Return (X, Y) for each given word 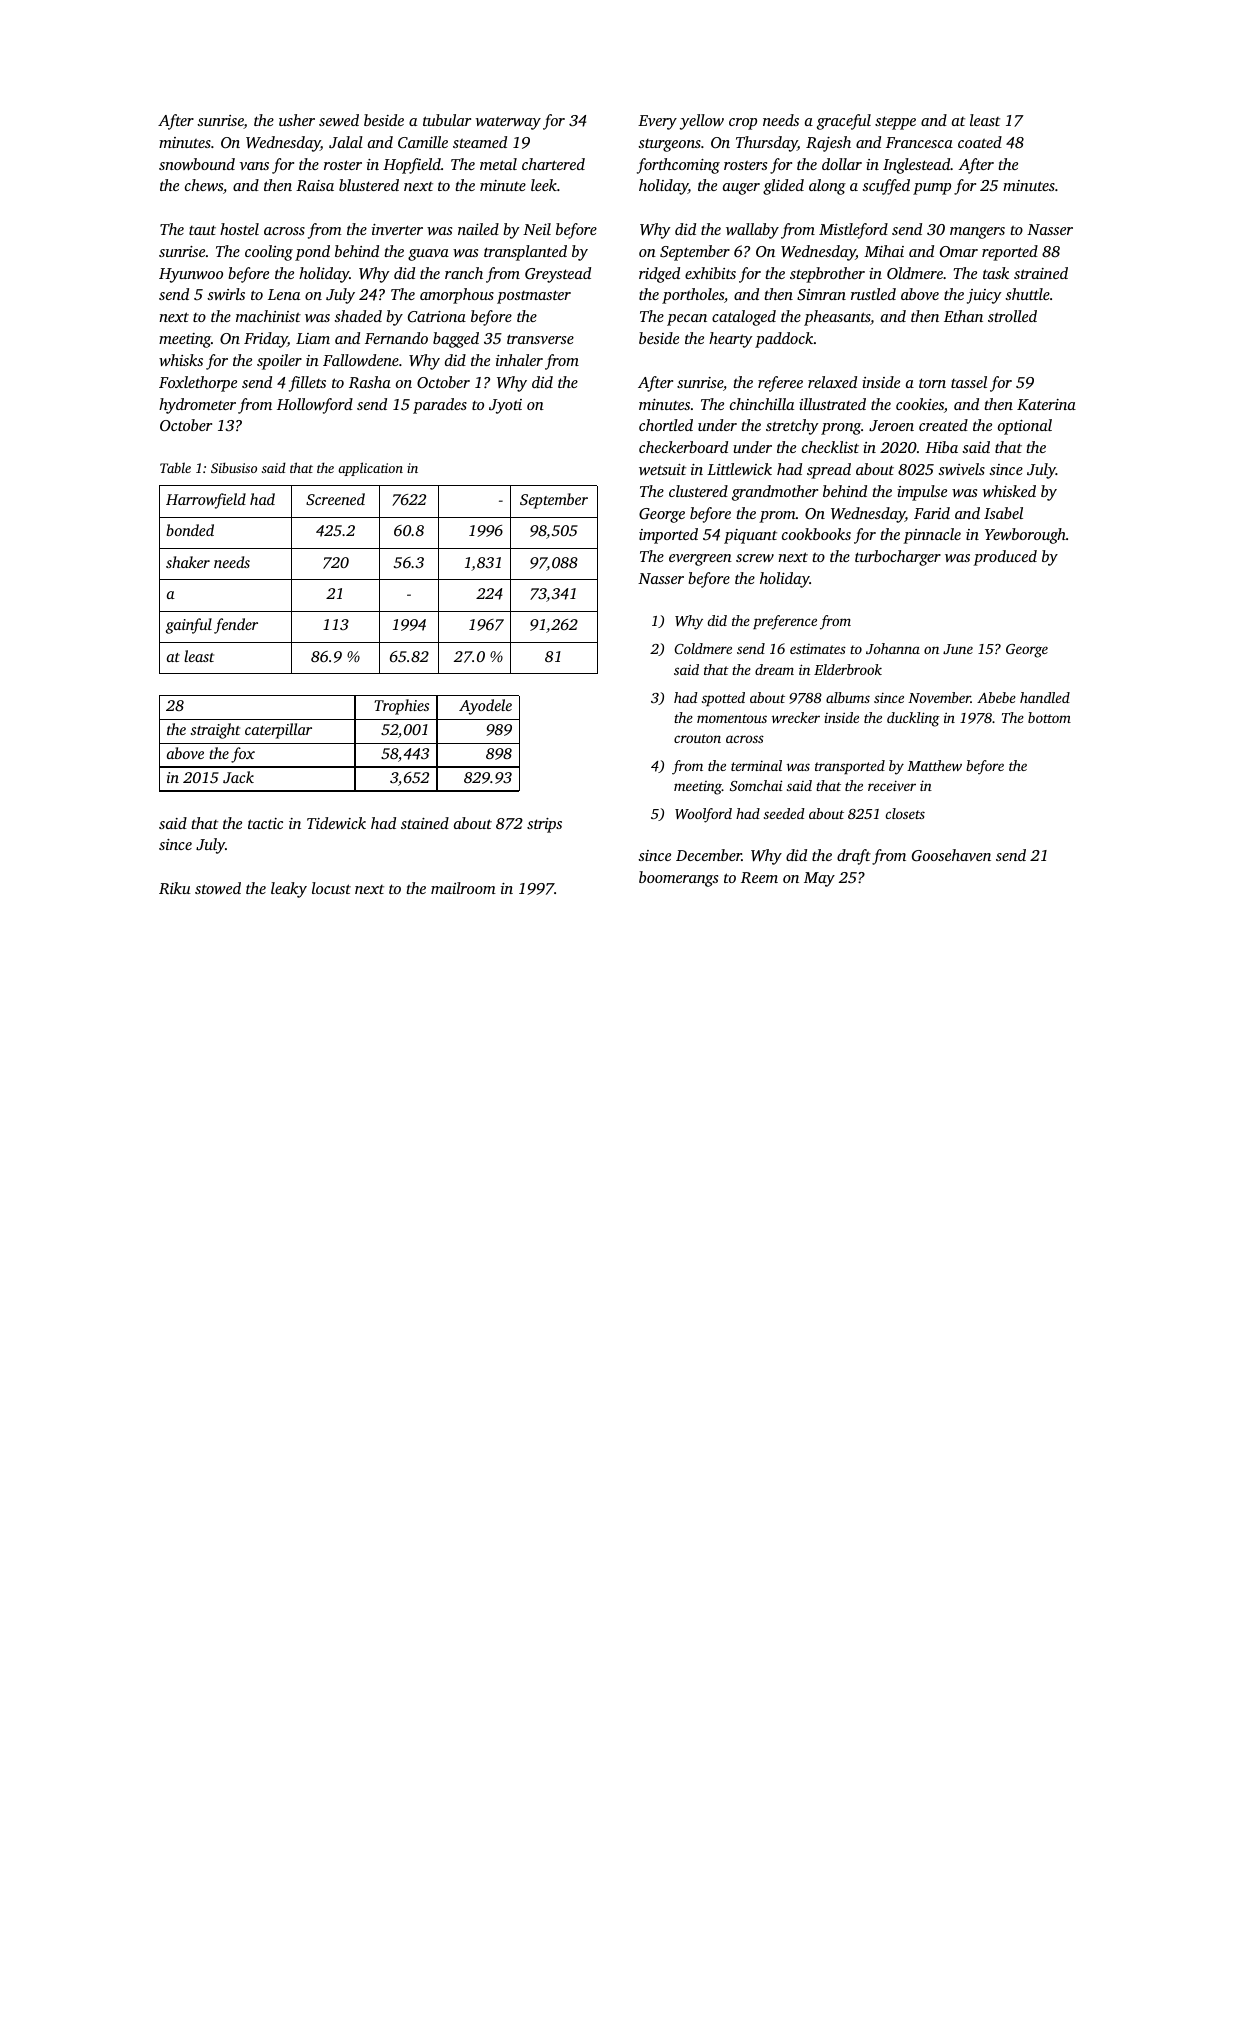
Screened (335, 499)
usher (297, 120)
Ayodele (485, 707)
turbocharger (898, 558)
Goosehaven (951, 855)
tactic (265, 823)
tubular (447, 120)
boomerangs (678, 879)
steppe (895, 123)
